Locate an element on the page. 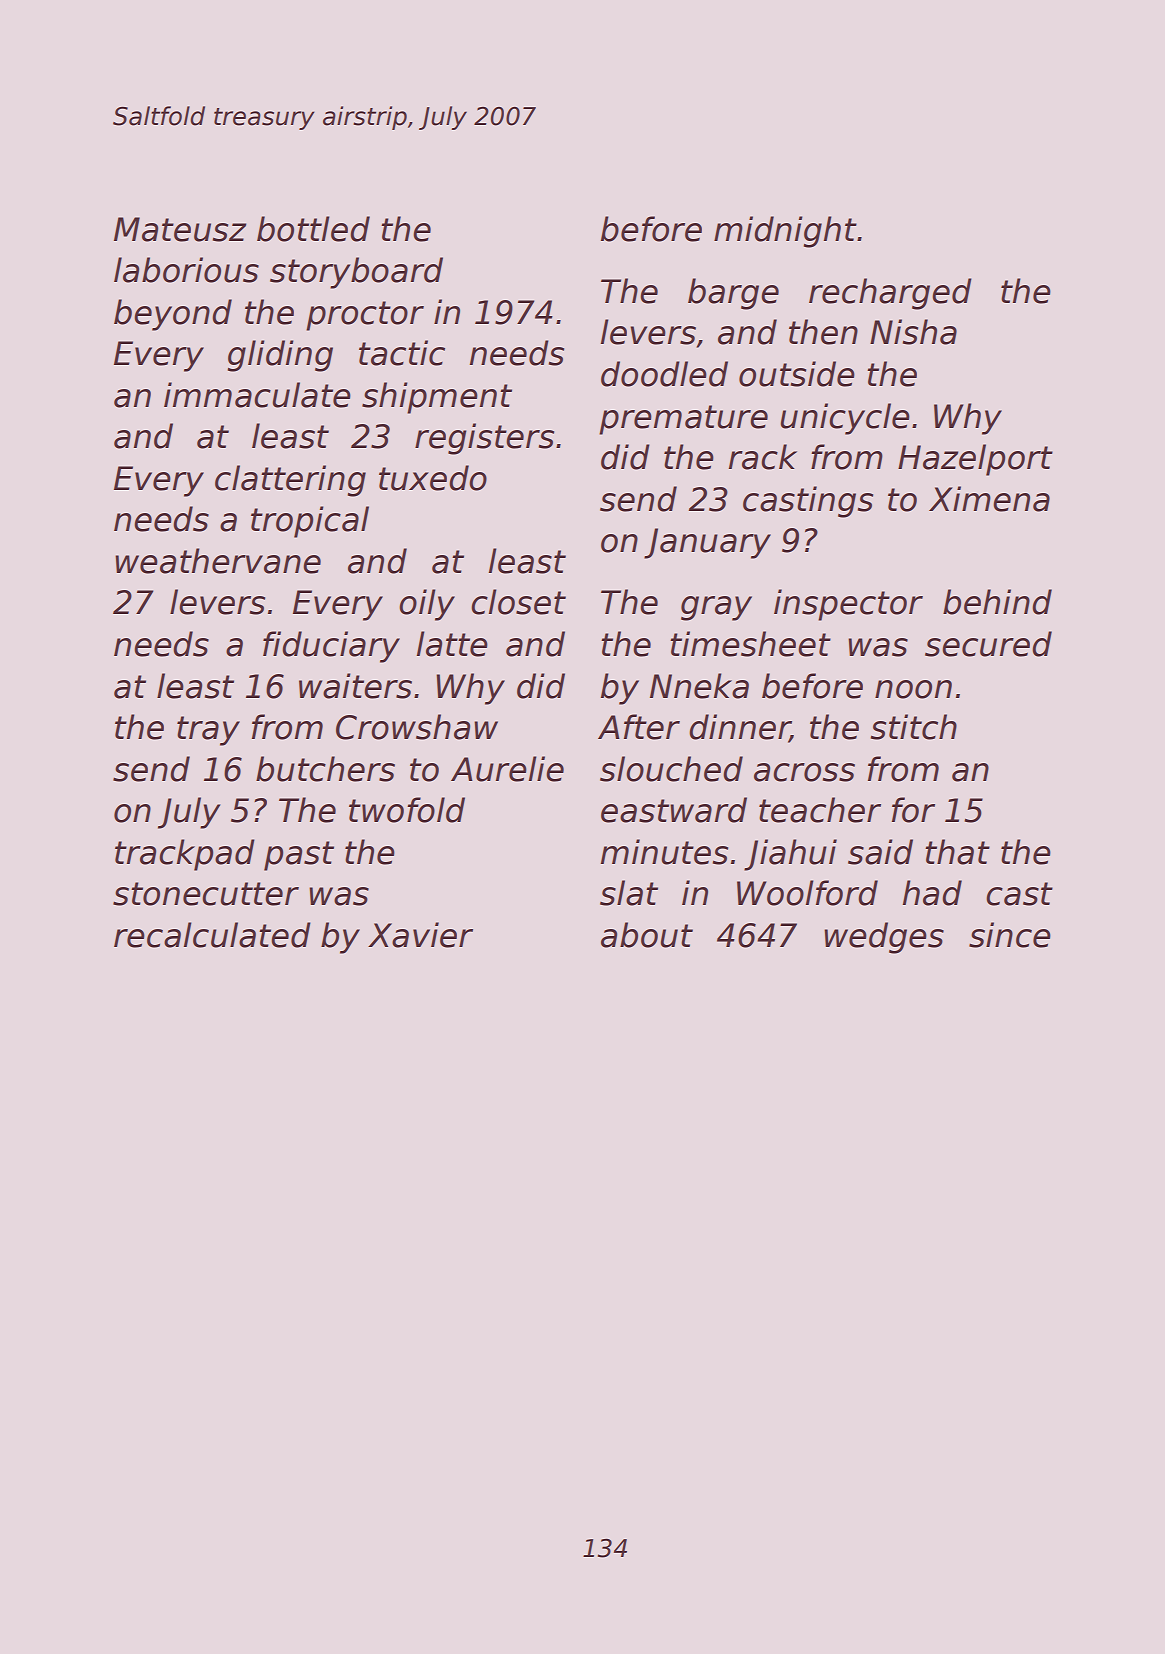  storyboard is located at coordinates (356, 273).
